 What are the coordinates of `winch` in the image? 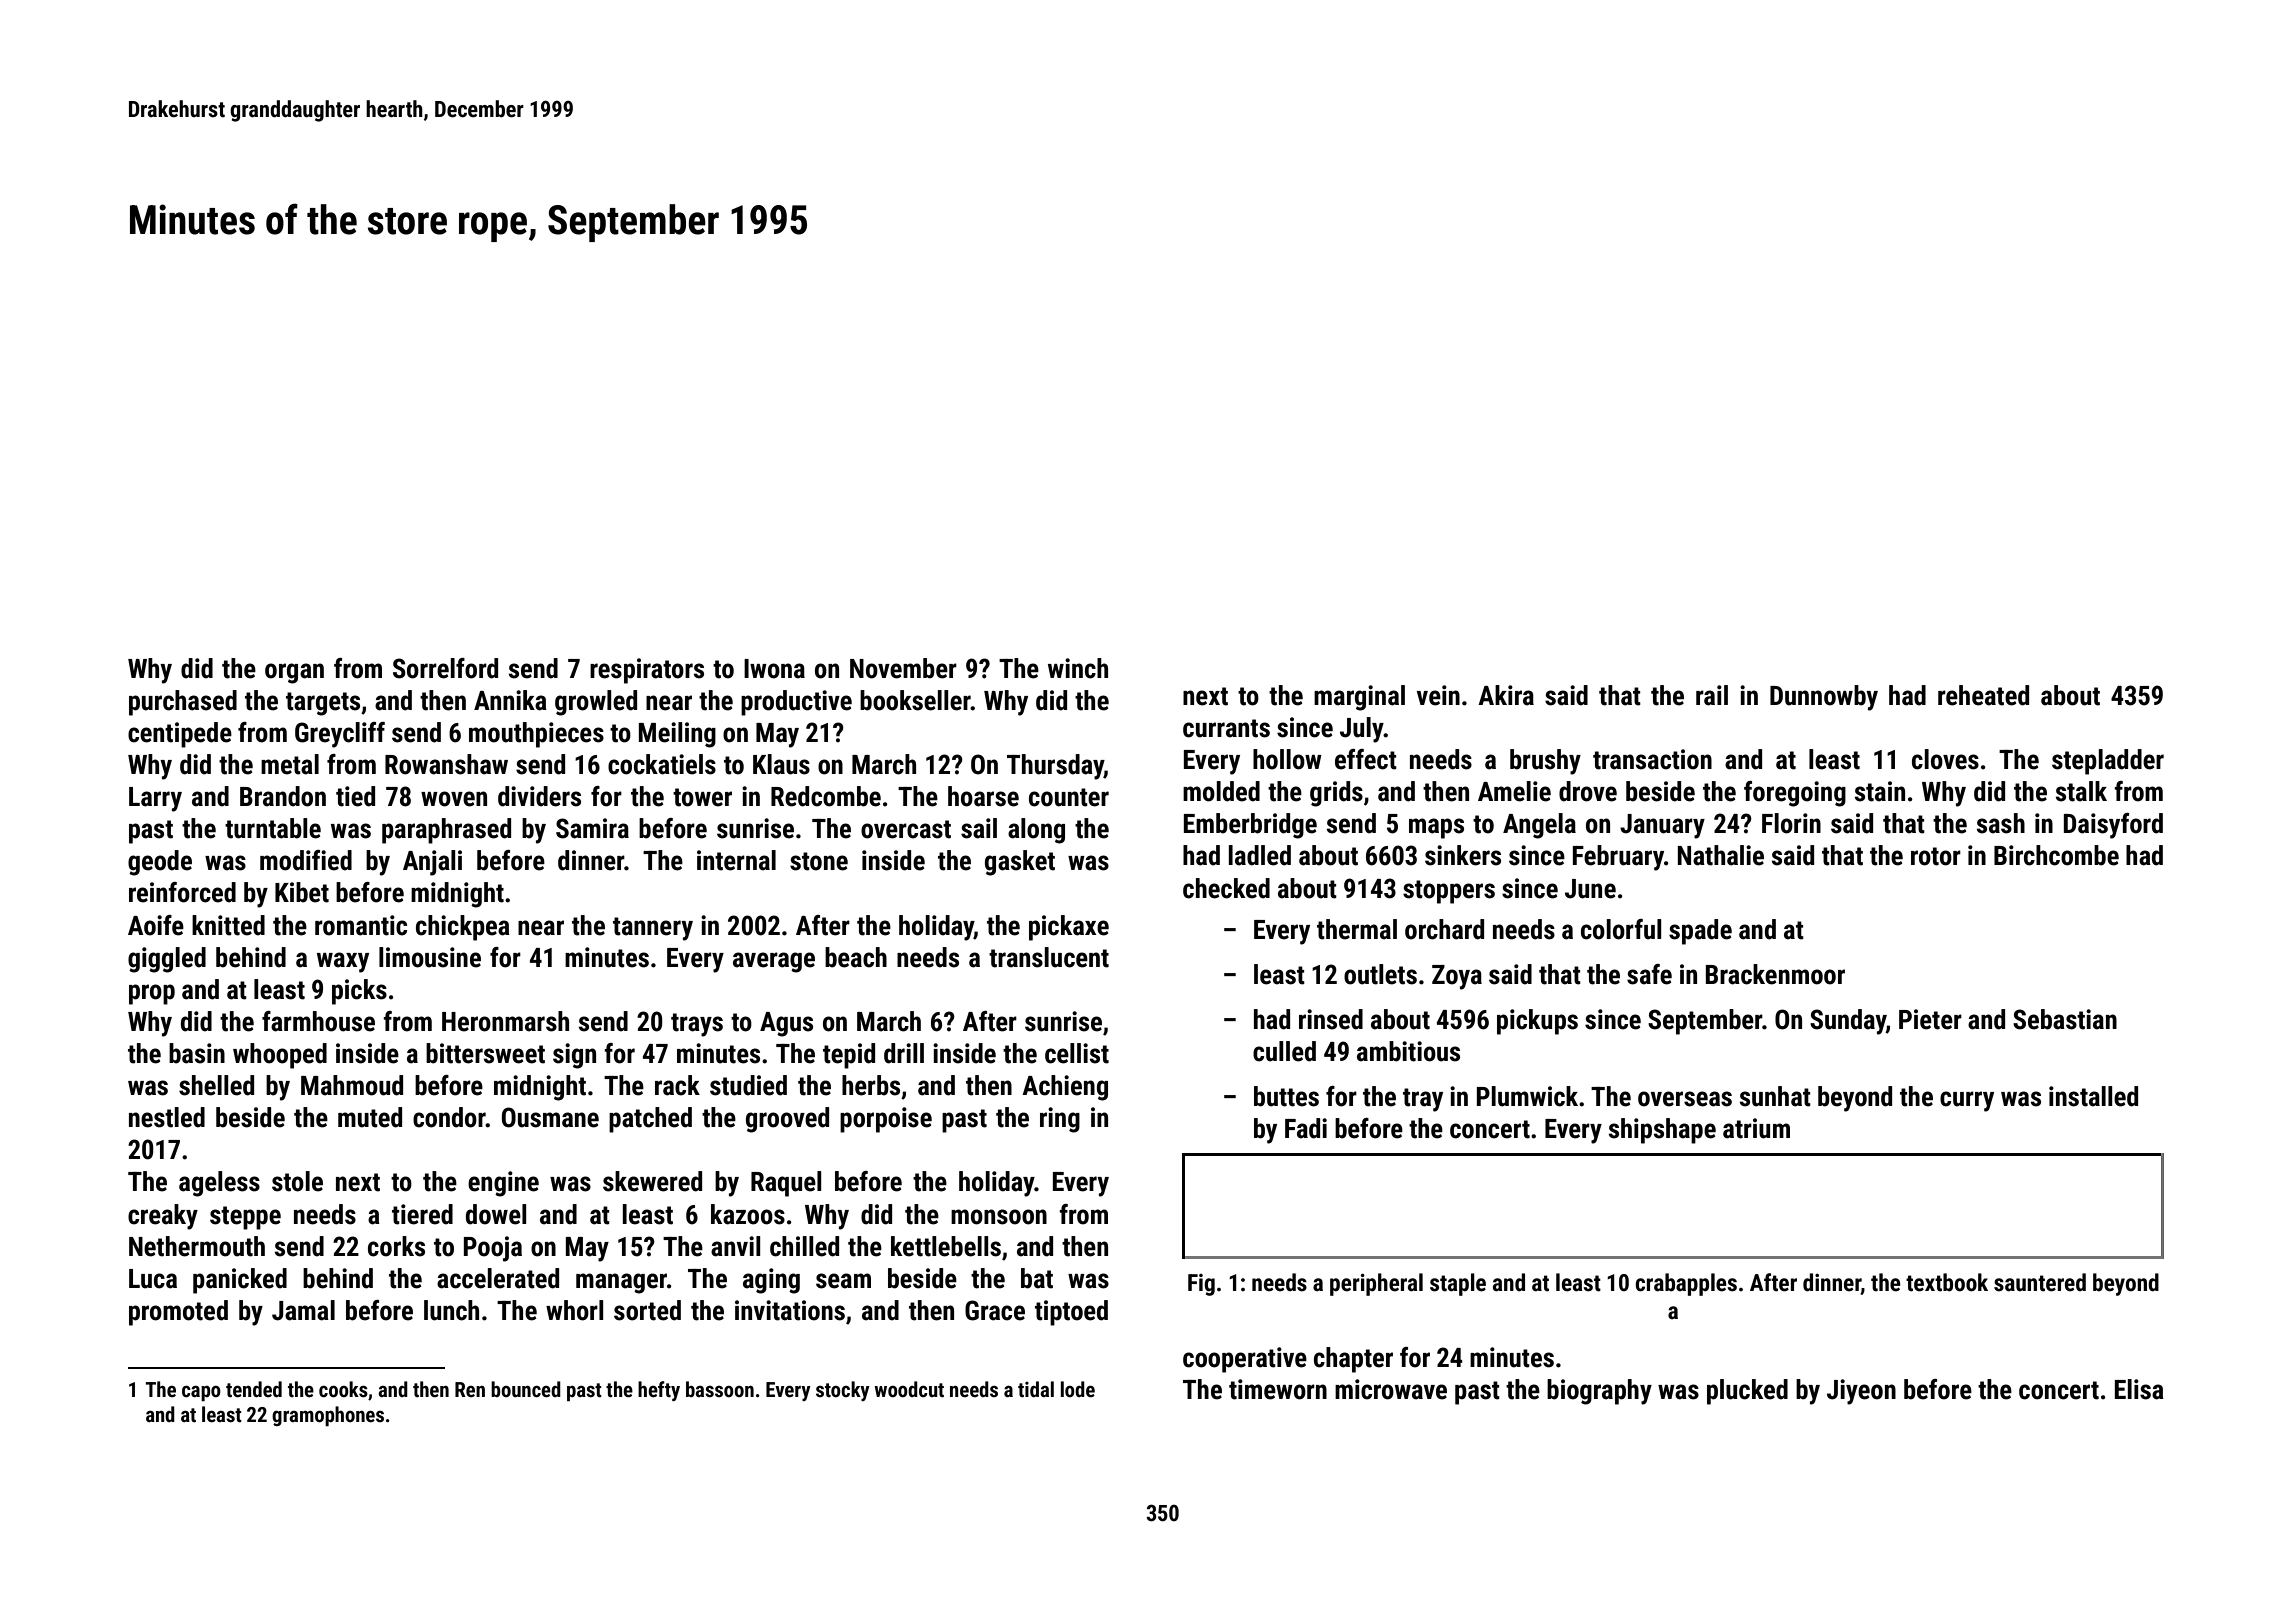 It's located at (1078, 668).
